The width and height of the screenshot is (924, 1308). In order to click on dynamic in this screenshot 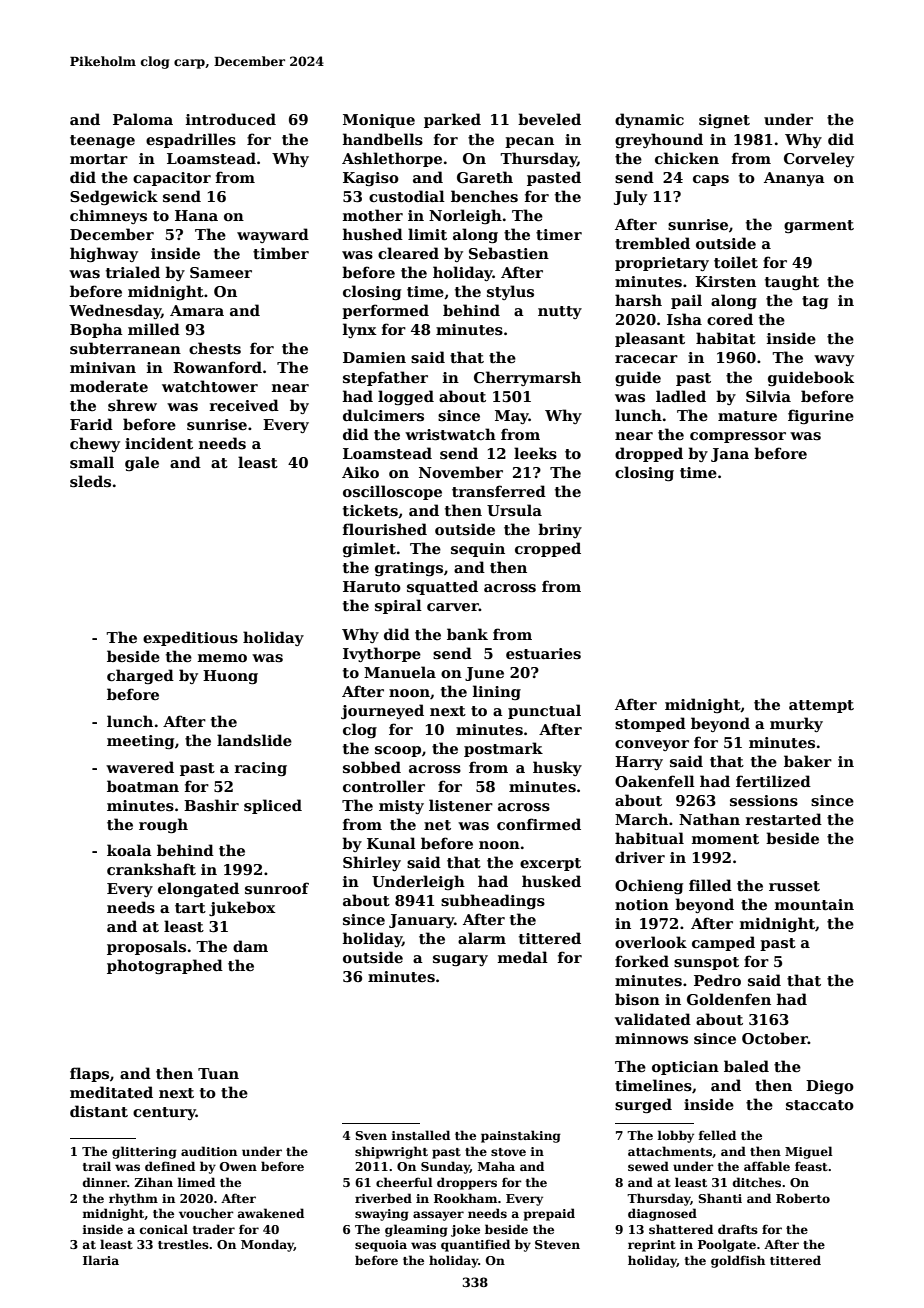, I will do `click(649, 120)`.
